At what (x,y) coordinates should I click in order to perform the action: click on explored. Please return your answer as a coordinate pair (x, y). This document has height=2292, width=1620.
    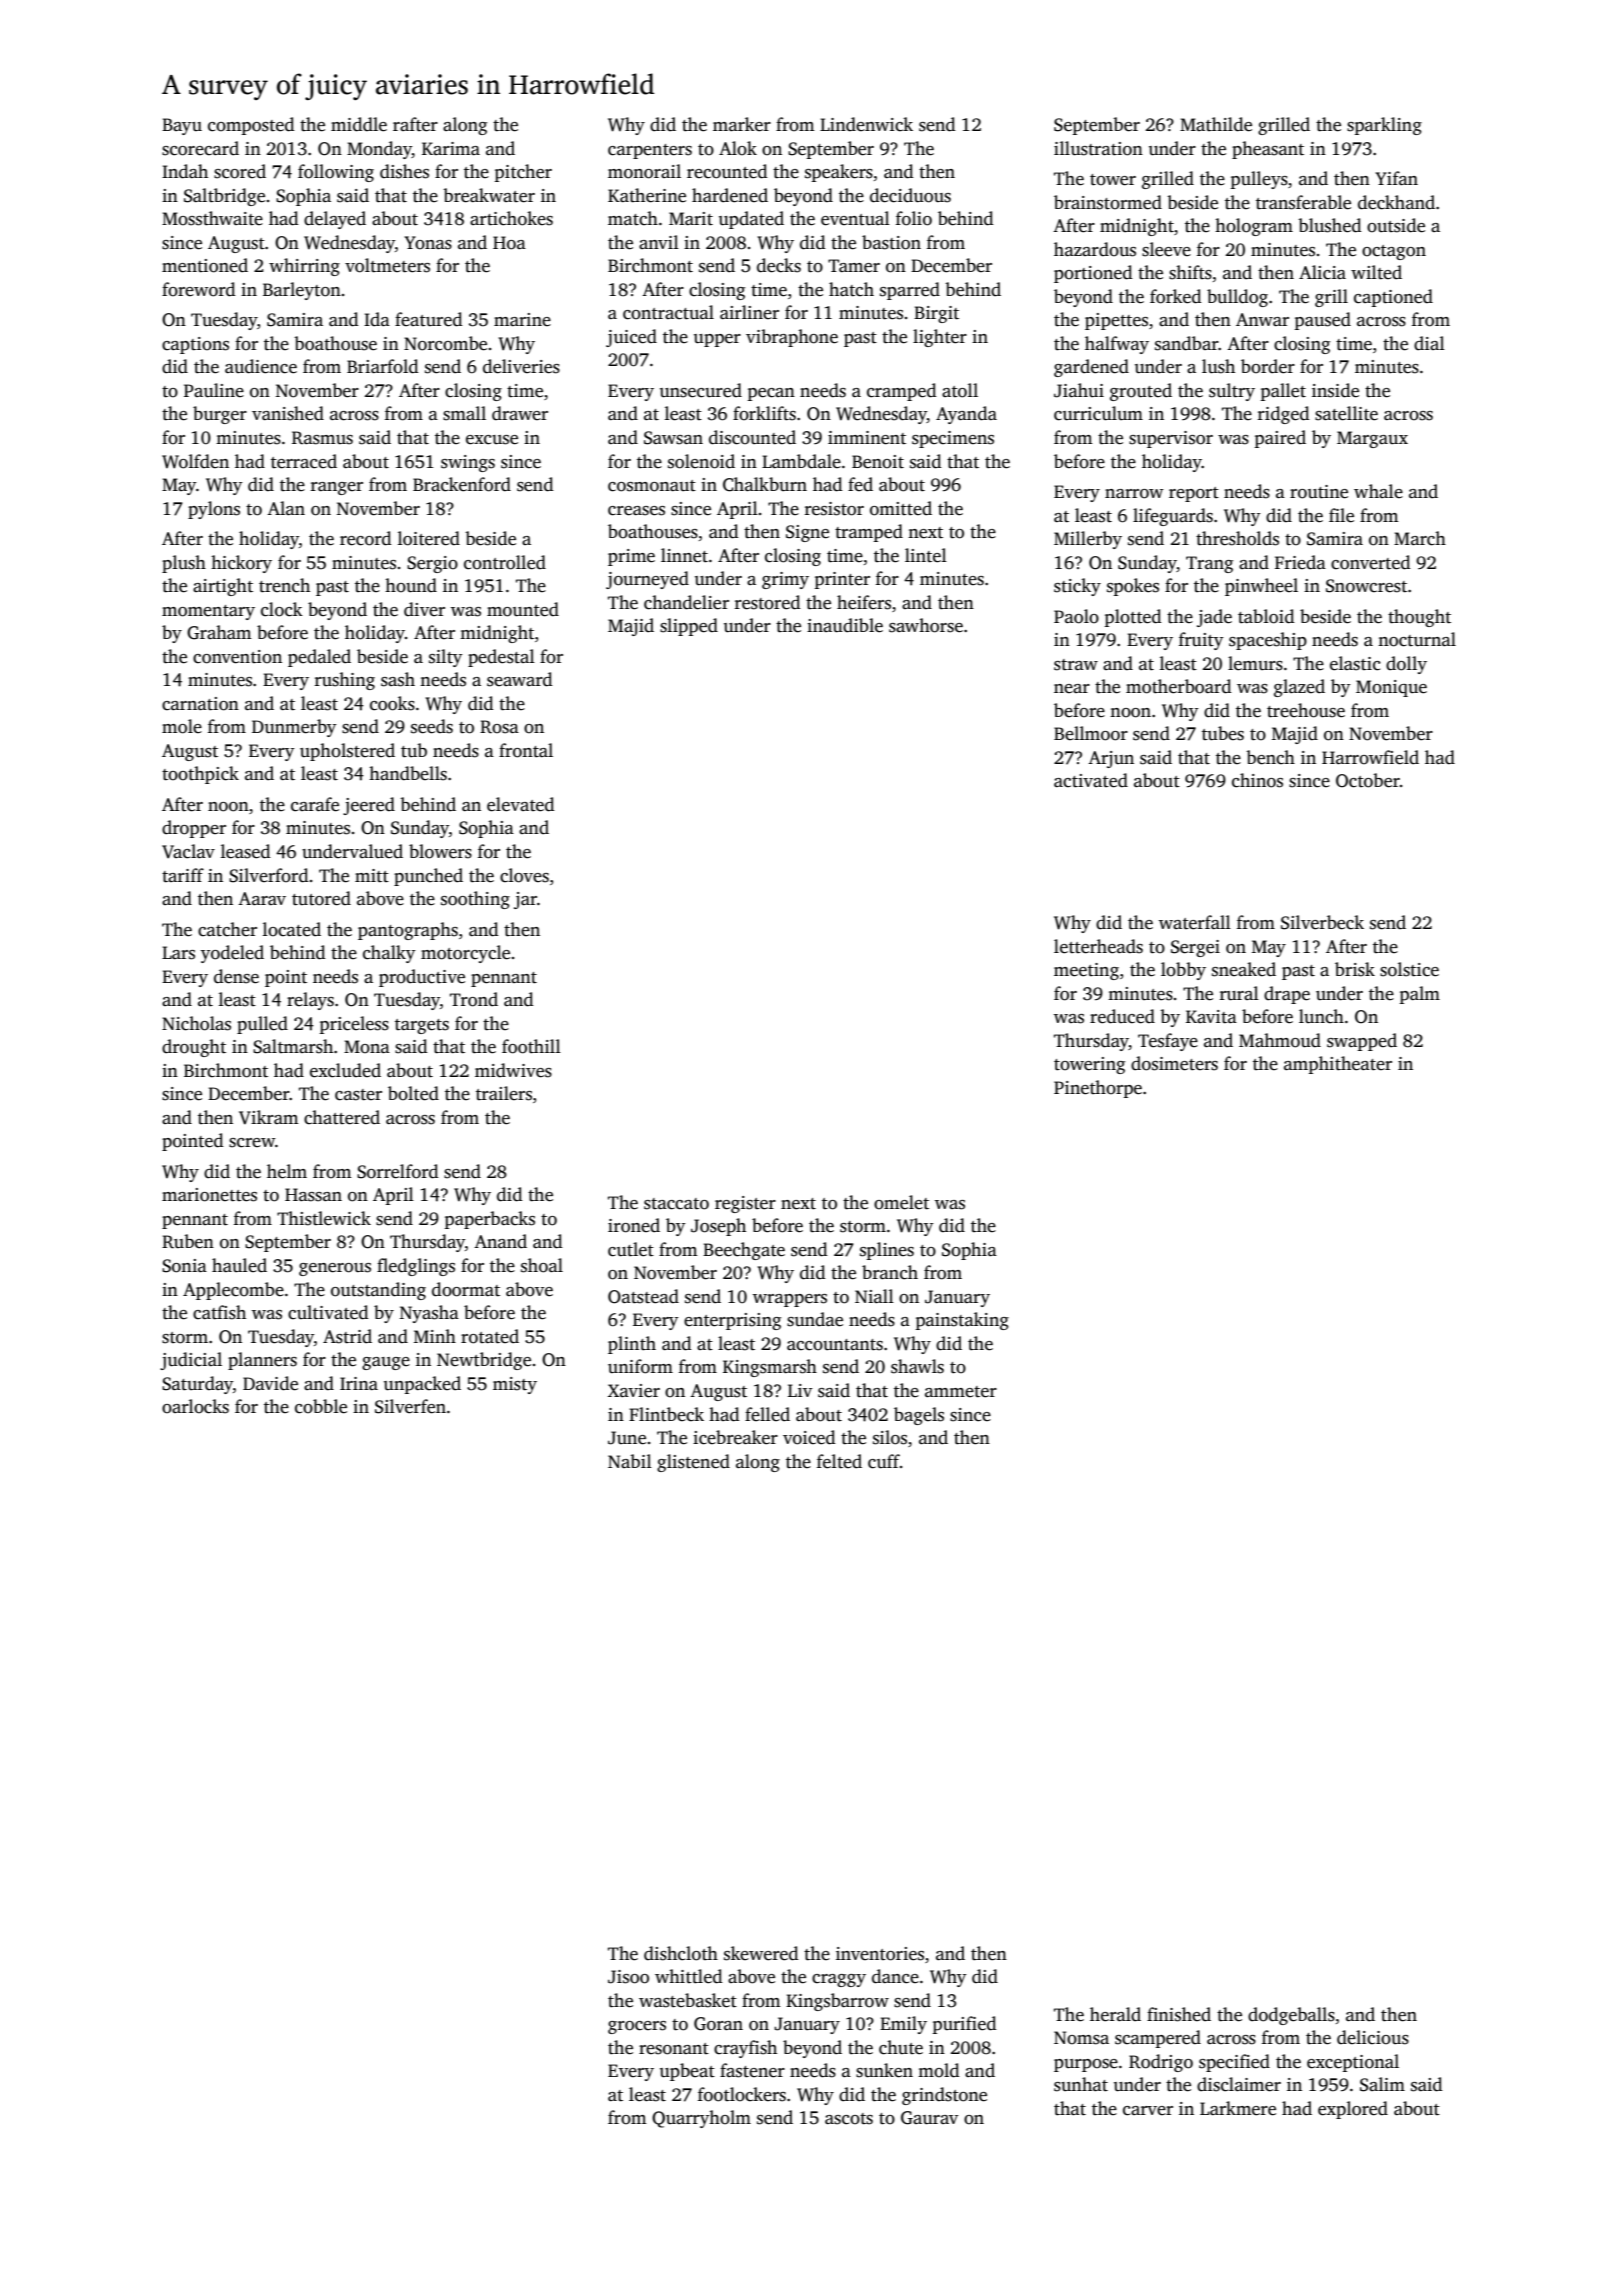
    Looking at the image, I should click on (1353, 2110).
